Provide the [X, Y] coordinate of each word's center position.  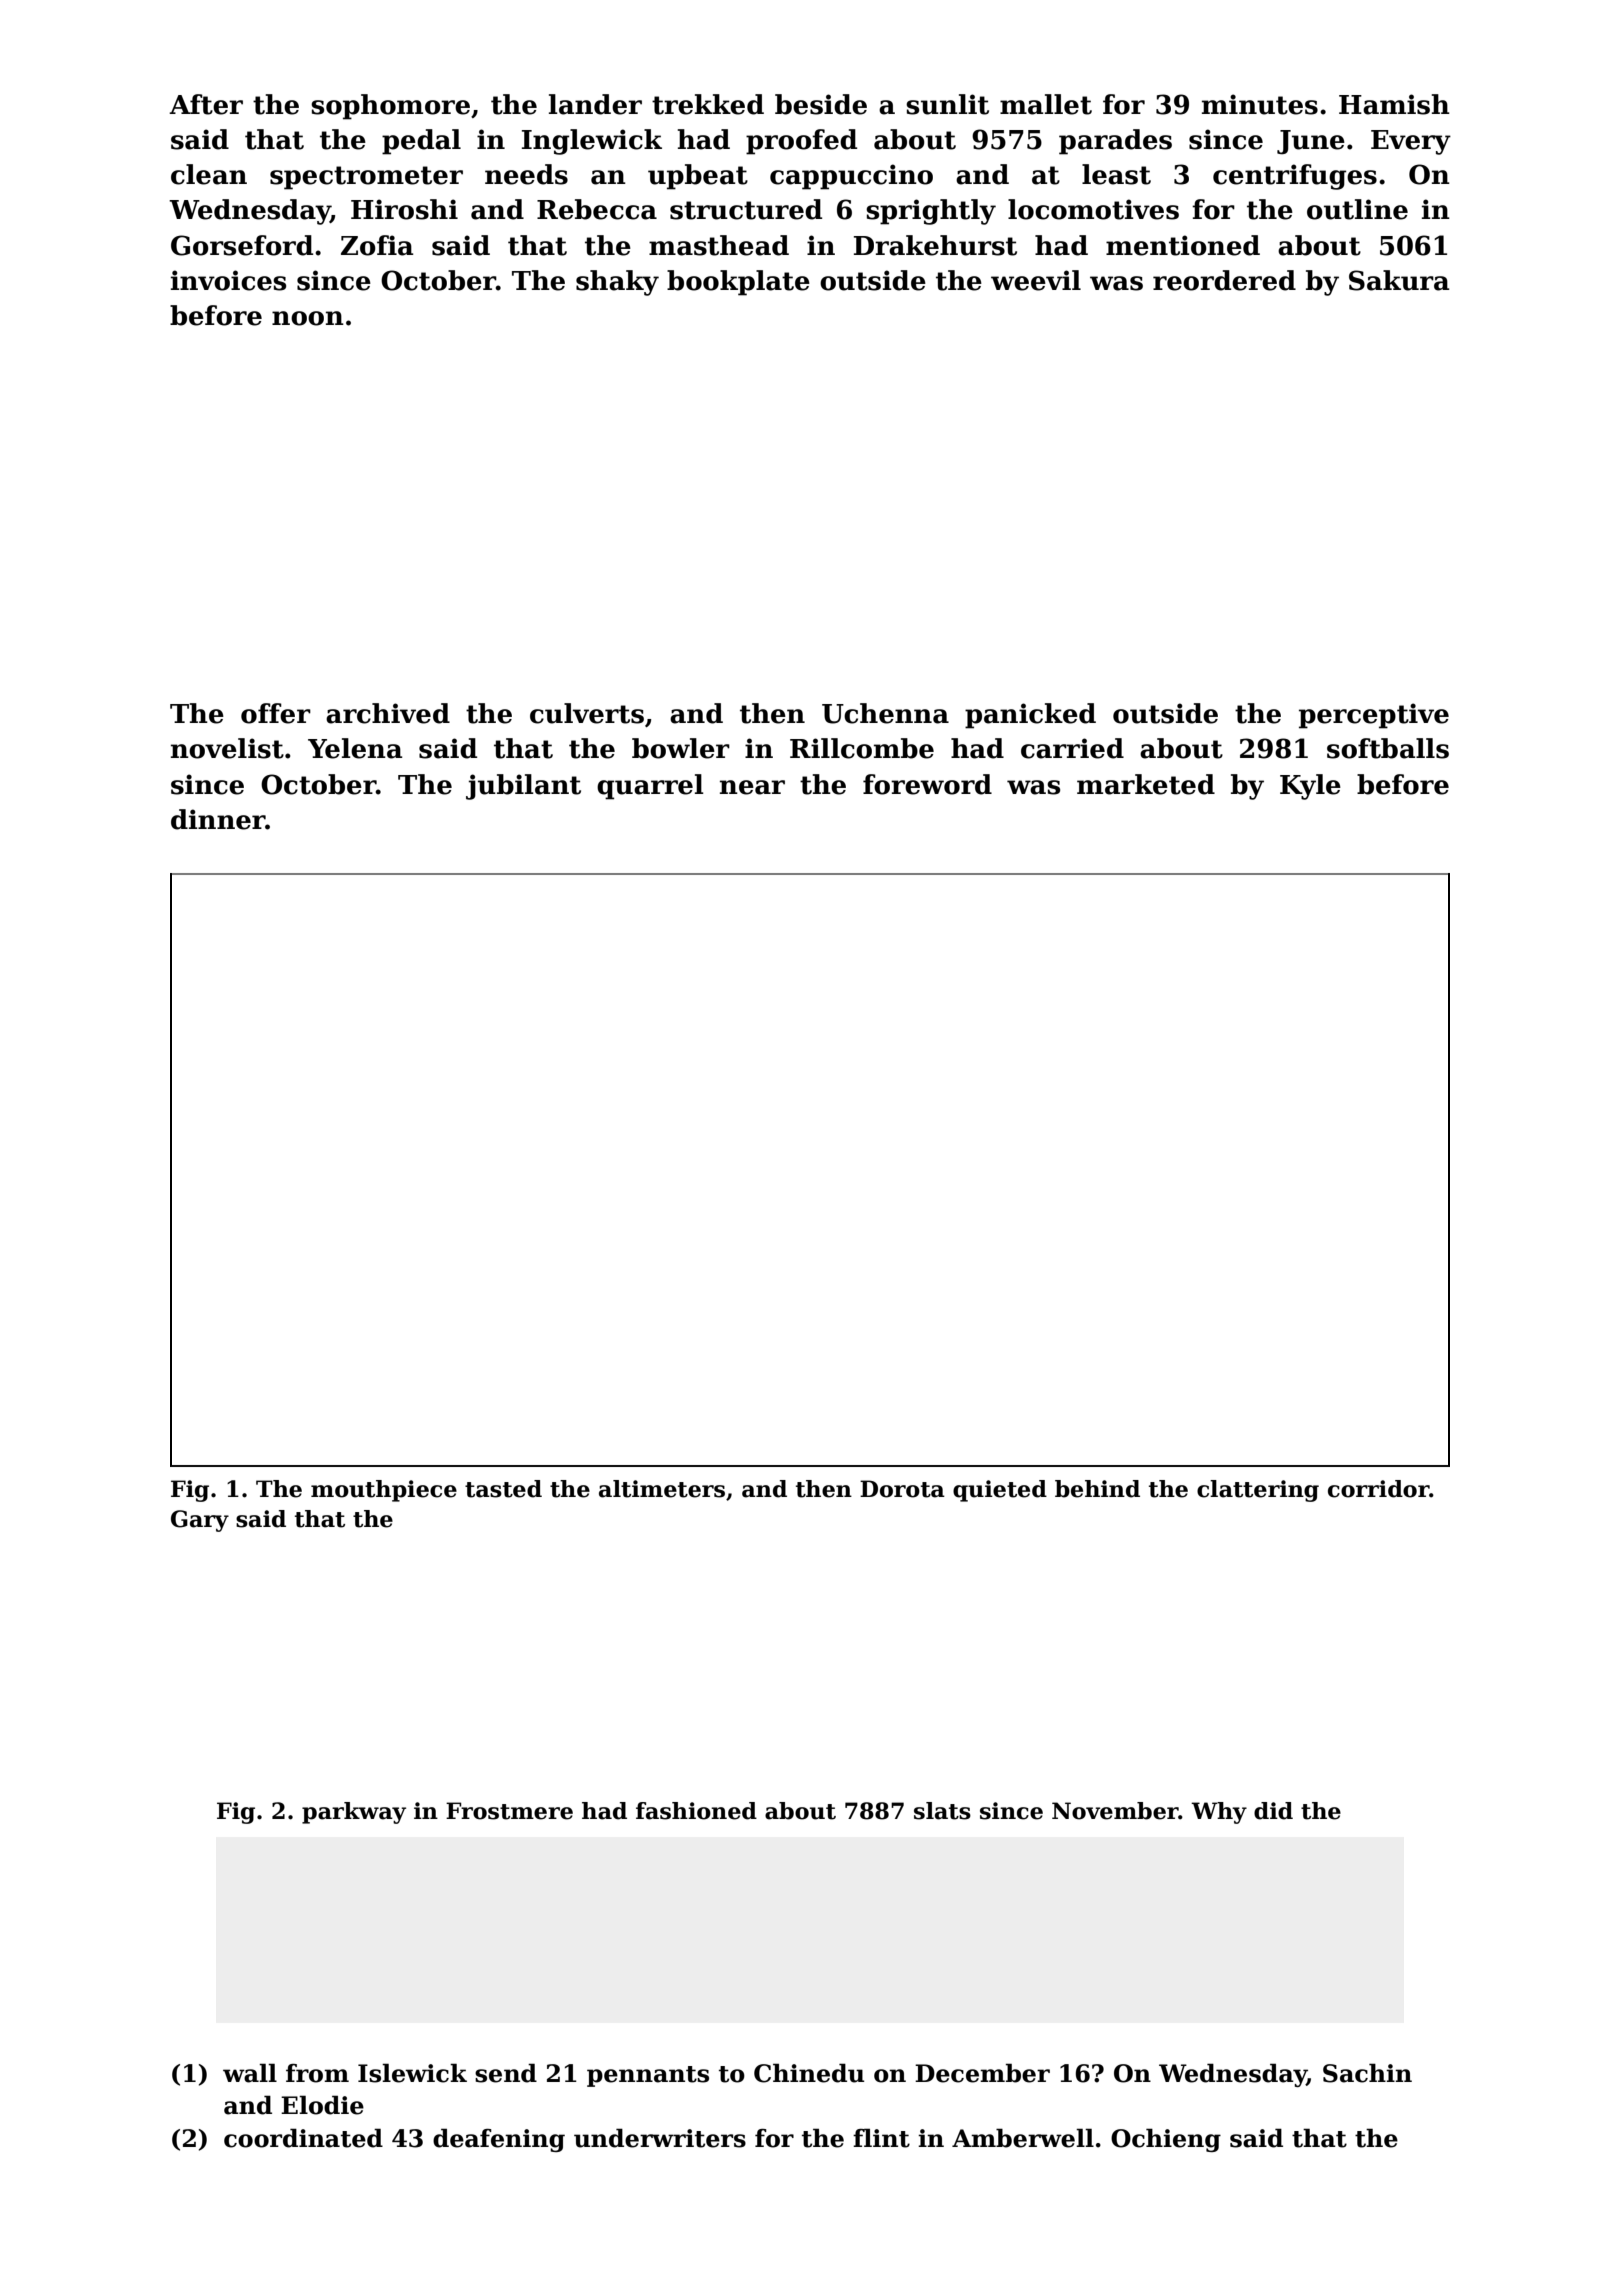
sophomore [390, 107]
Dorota [902, 1489]
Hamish [1394, 104]
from [317, 2073]
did [1273, 1811]
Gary [200, 1521]
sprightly [931, 212]
